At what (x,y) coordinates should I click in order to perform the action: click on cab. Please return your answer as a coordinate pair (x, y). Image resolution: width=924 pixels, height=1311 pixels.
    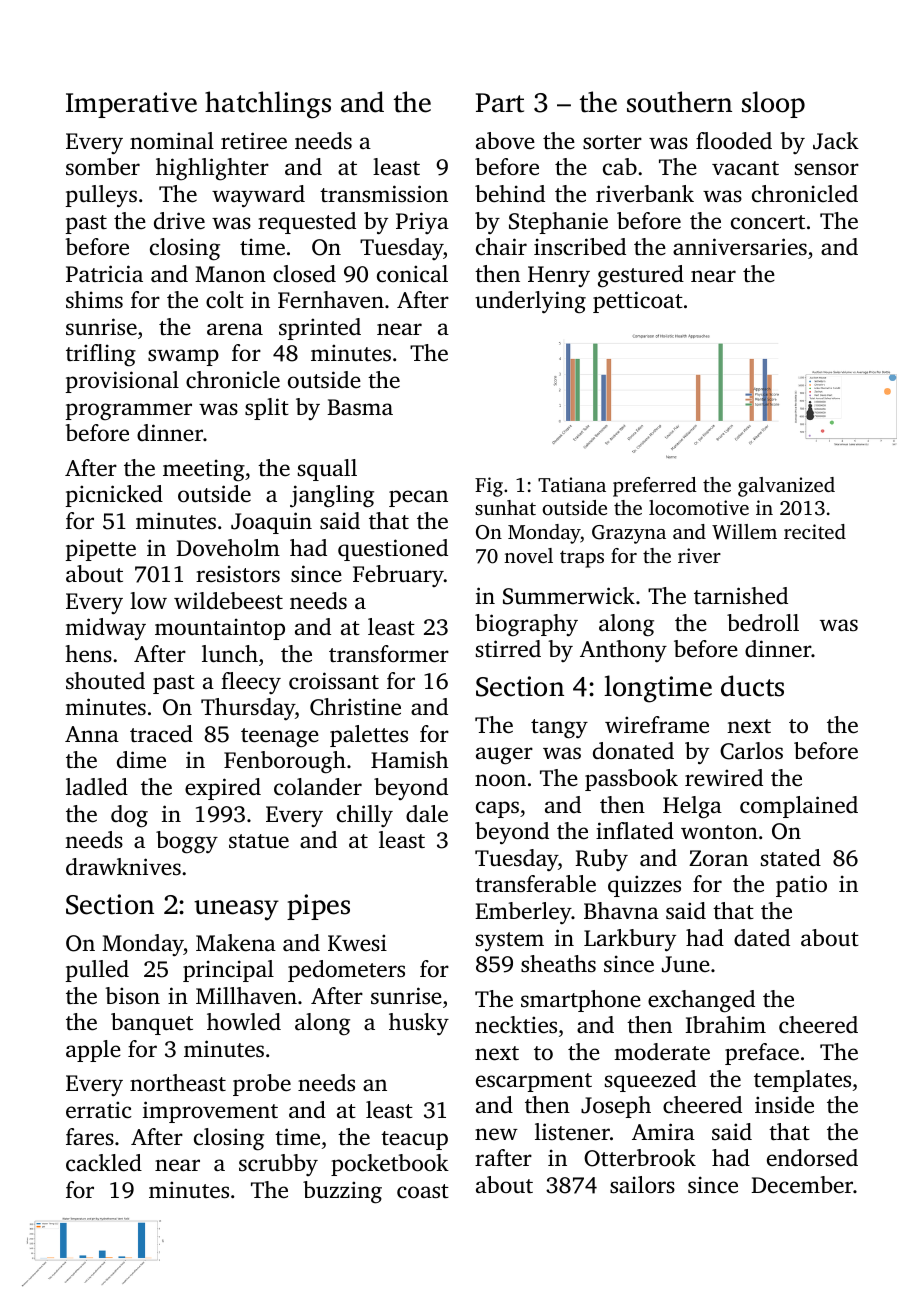
    Looking at the image, I should click on (620, 166).
